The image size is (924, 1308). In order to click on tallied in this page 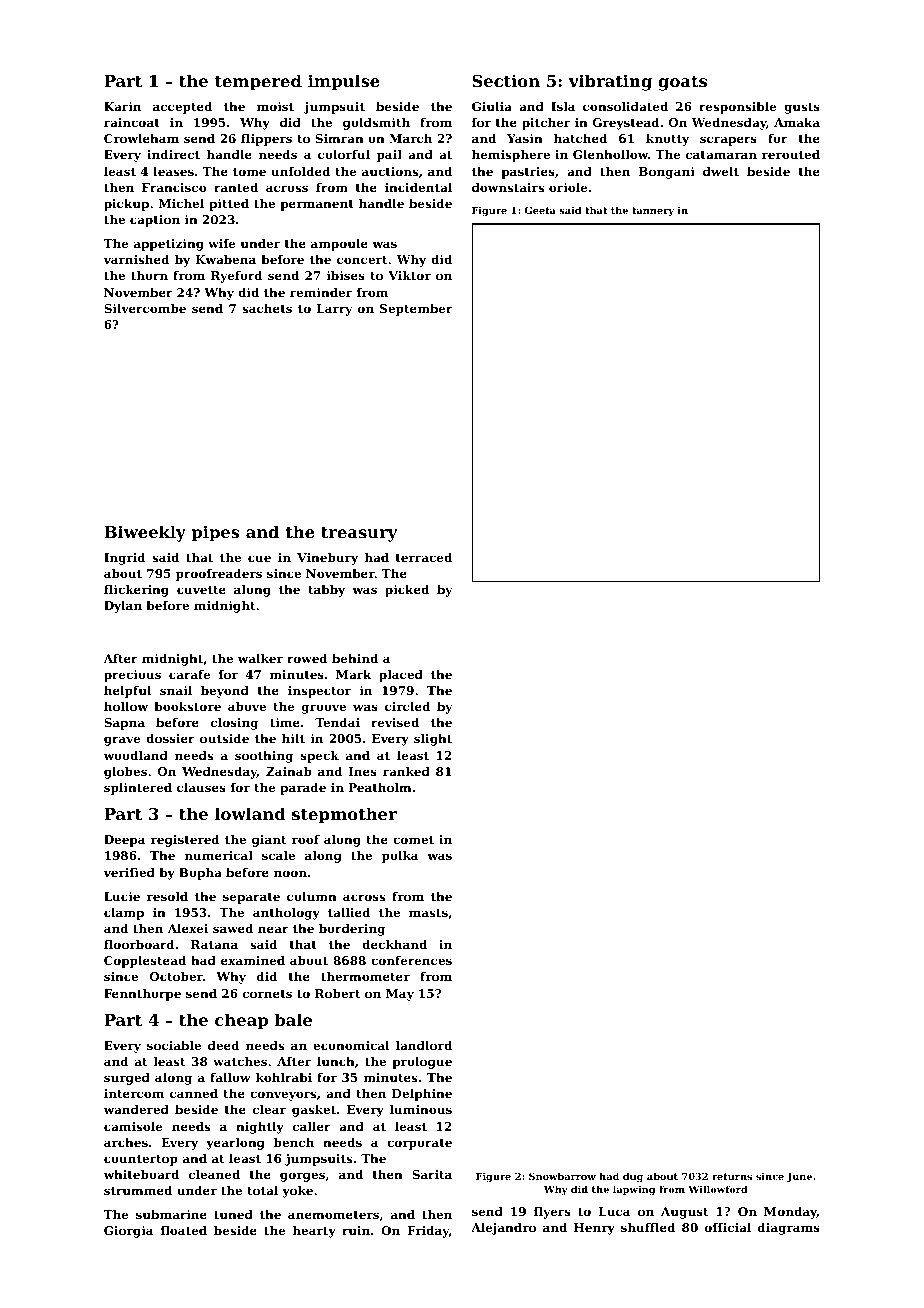, I will do `click(349, 912)`.
